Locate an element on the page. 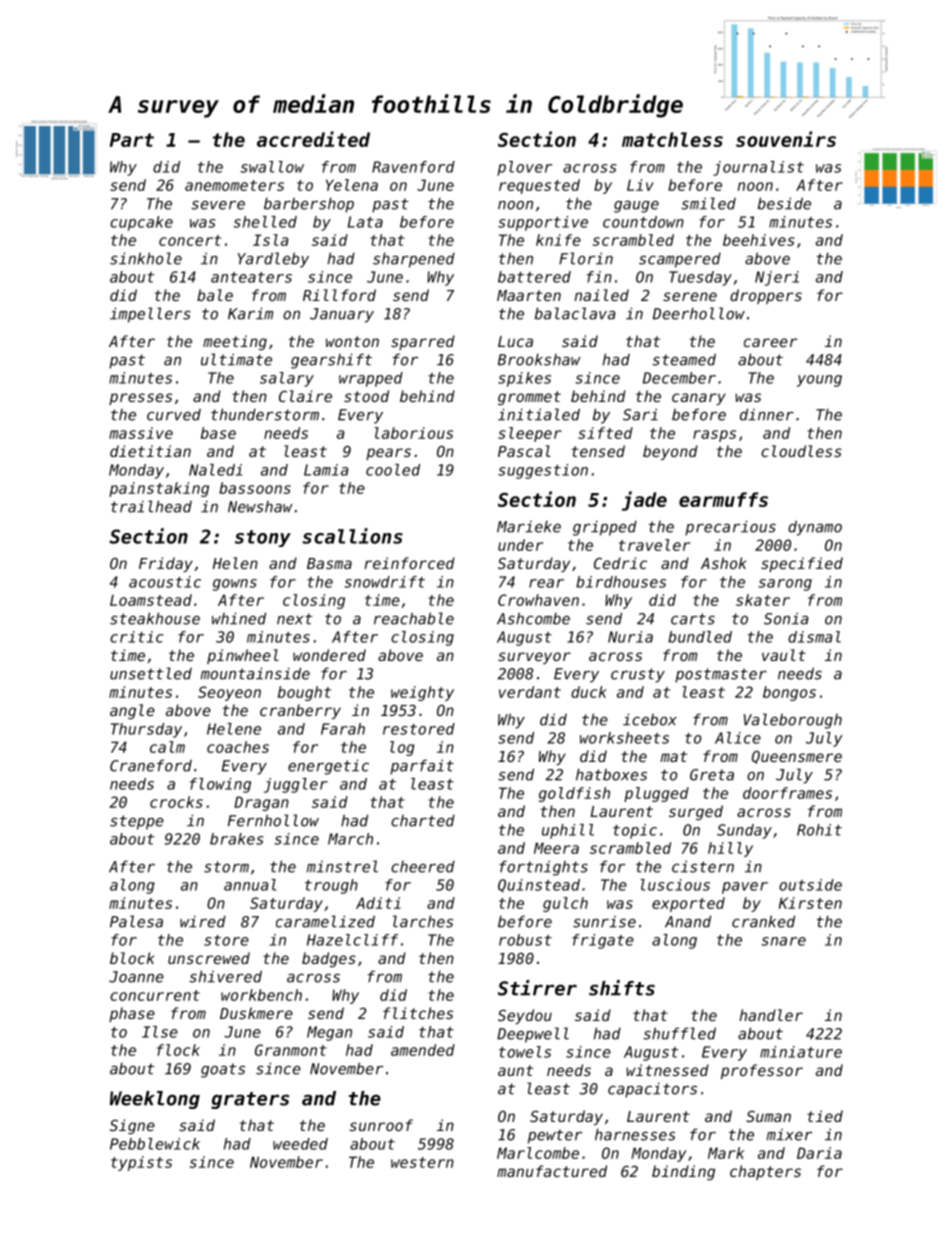 The height and width of the image is (1233, 952). Njeri is located at coordinates (777, 278).
